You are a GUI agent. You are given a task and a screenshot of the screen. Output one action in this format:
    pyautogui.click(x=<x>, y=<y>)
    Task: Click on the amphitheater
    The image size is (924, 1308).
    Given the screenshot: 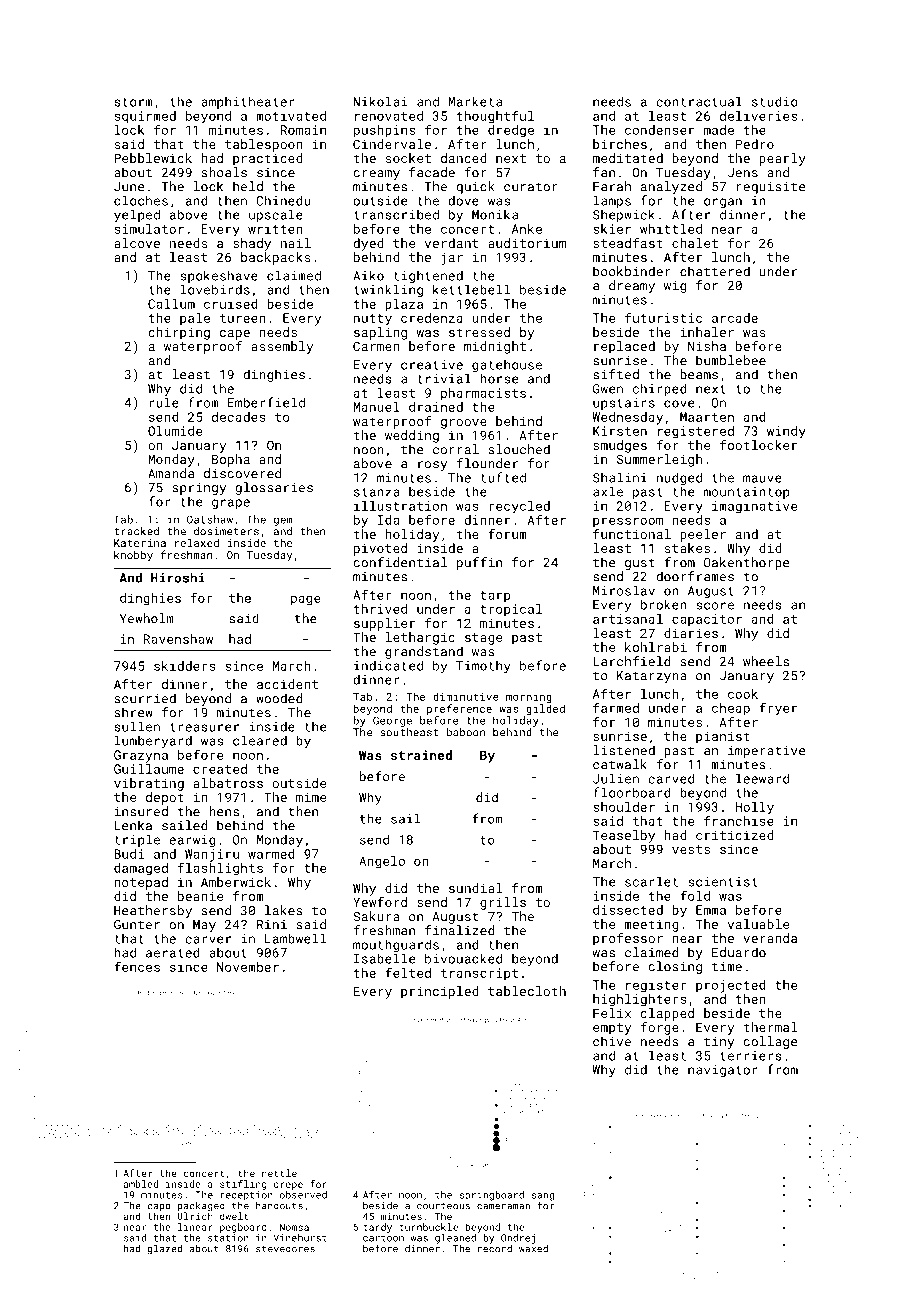 What is the action you would take?
    pyautogui.click(x=247, y=102)
